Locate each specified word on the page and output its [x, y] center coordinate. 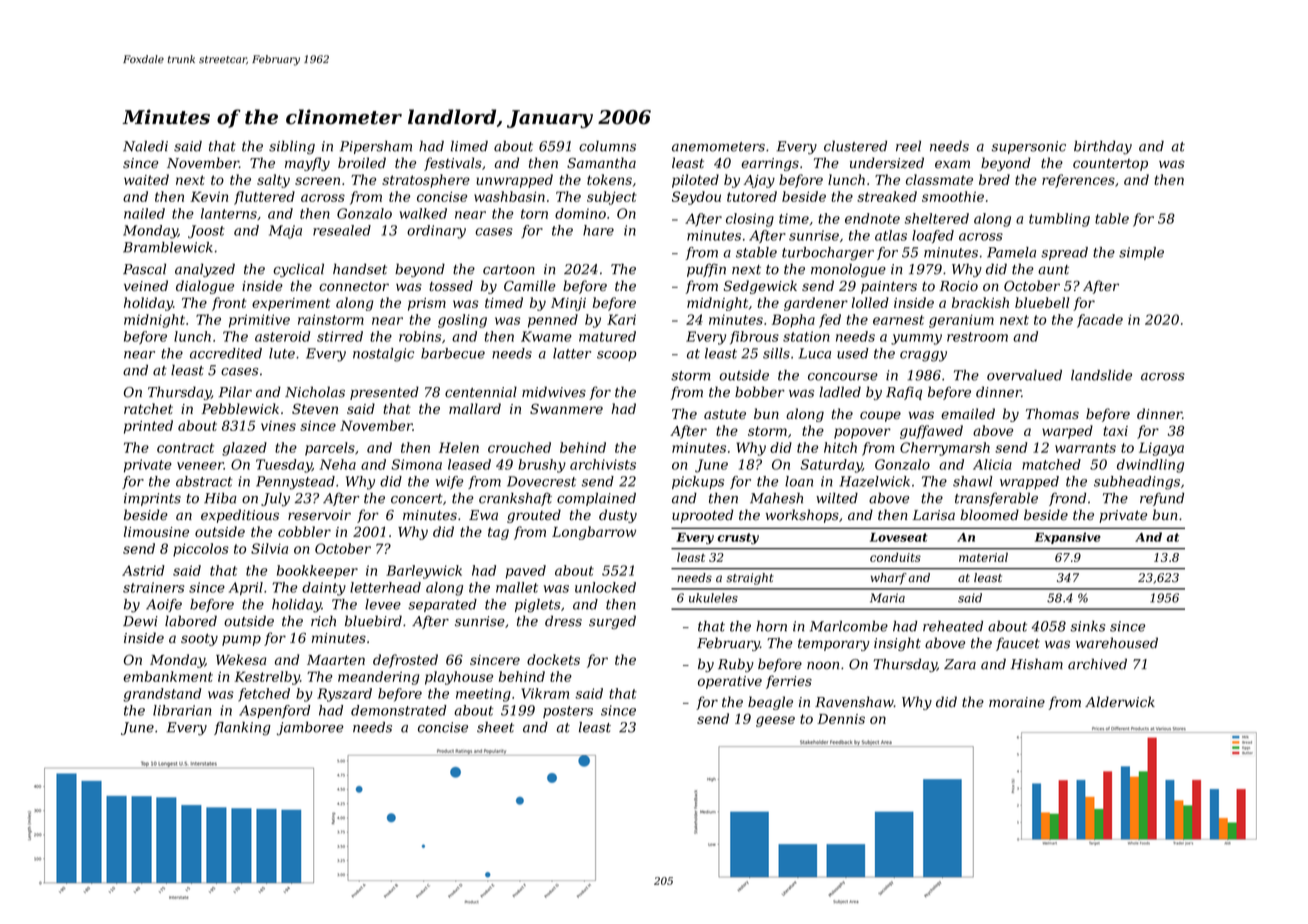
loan [799, 481]
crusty [738, 538]
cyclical [298, 270]
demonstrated [399, 710]
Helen [459, 447]
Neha [338, 464]
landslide [1101, 375]
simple [1141, 253]
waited [146, 179]
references [1078, 181]
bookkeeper [317, 572]
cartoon [509, 270]
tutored [752, 196]
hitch [840, 447]
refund [1162, 499]
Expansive [1068, 538]
